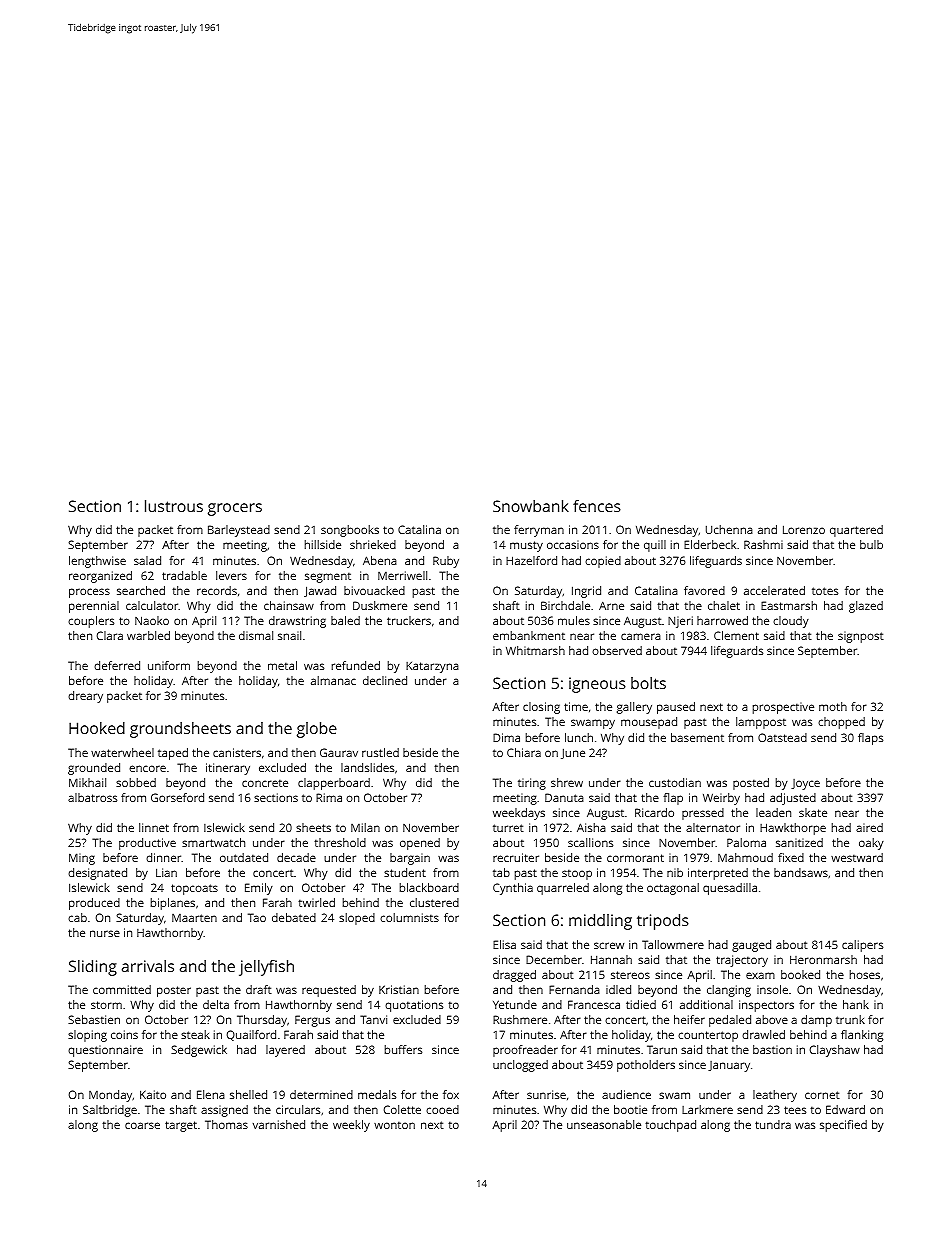  What do you see at coordinates (82, 859) in the screenshot?
I see `Ming` at bounding box center [82, 859].
